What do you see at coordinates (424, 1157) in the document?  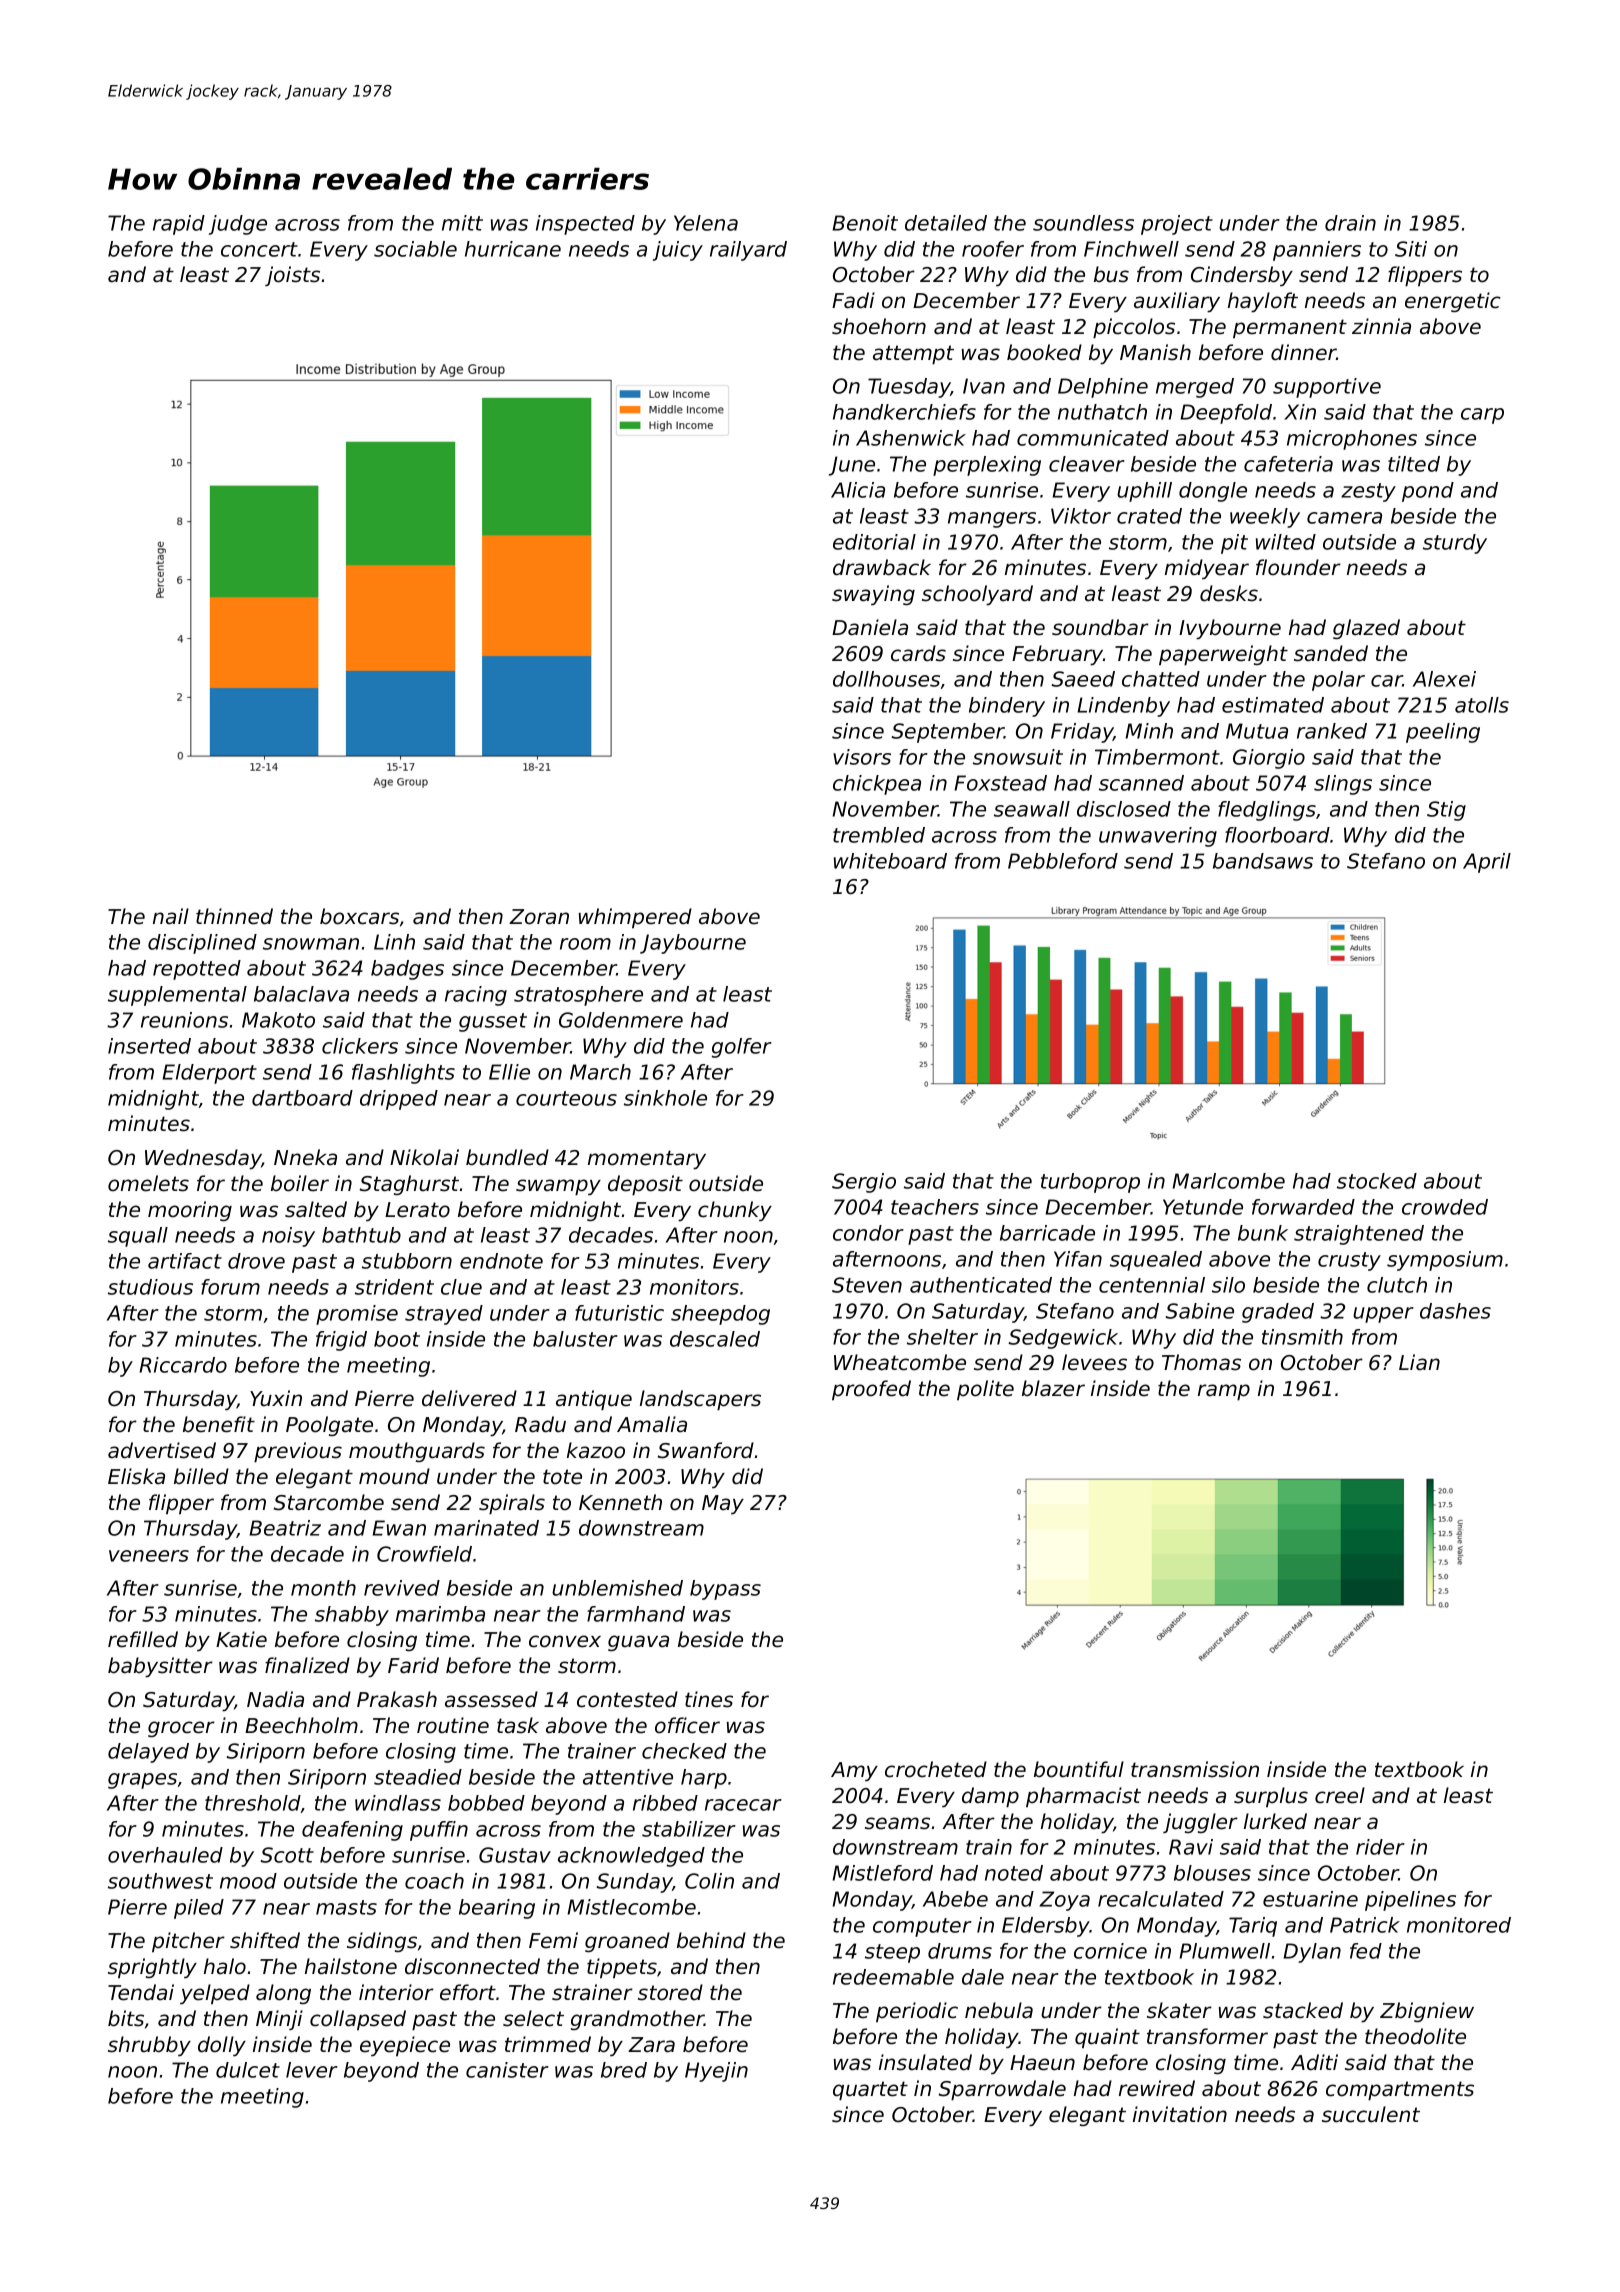 I see `Nikolai` at bounding box center [424, 1157].
